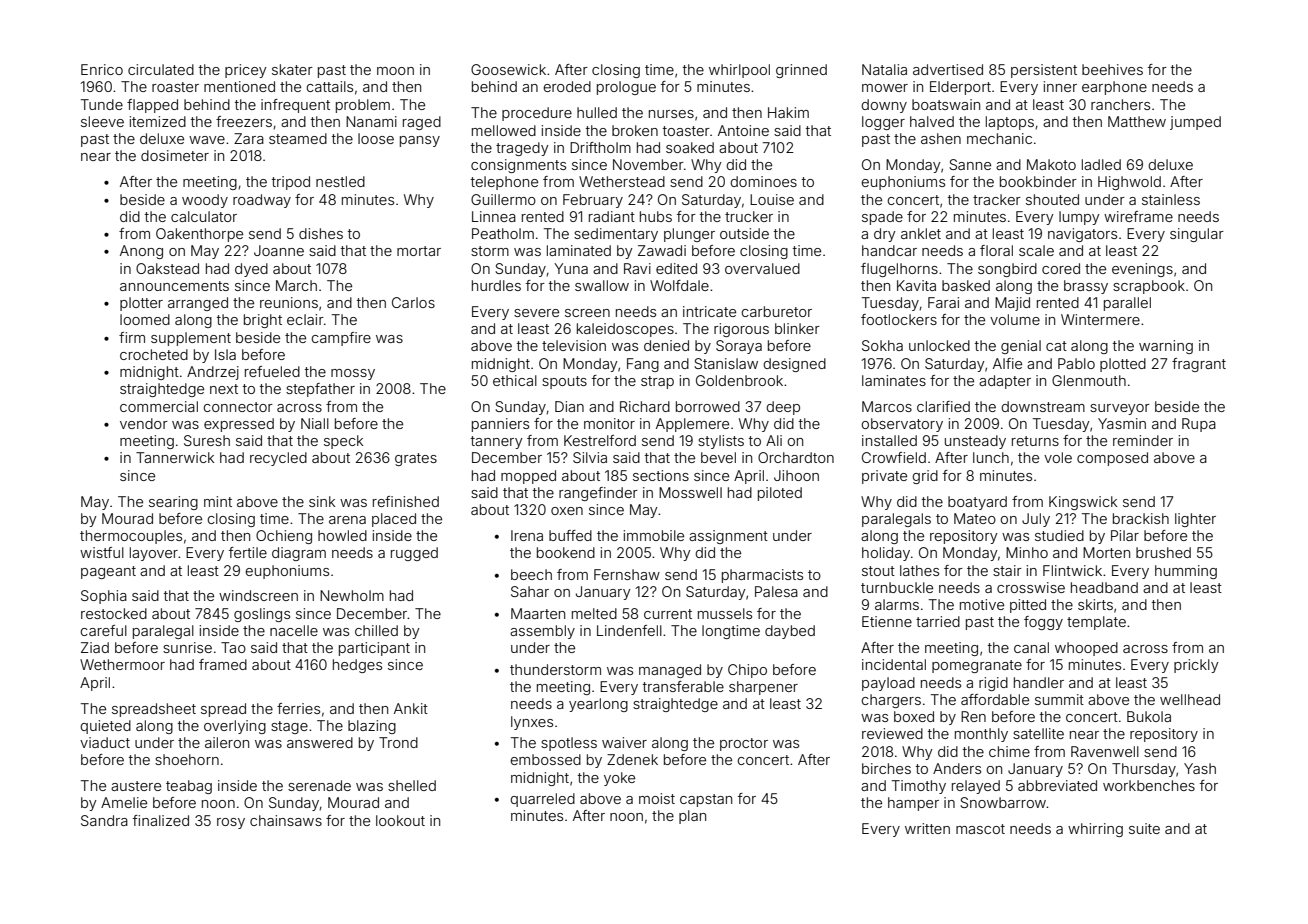 The width and height of the page is (1308, 924). Describe the element at coordinates (298, 708) in the page. I see `ferries` at that location.
